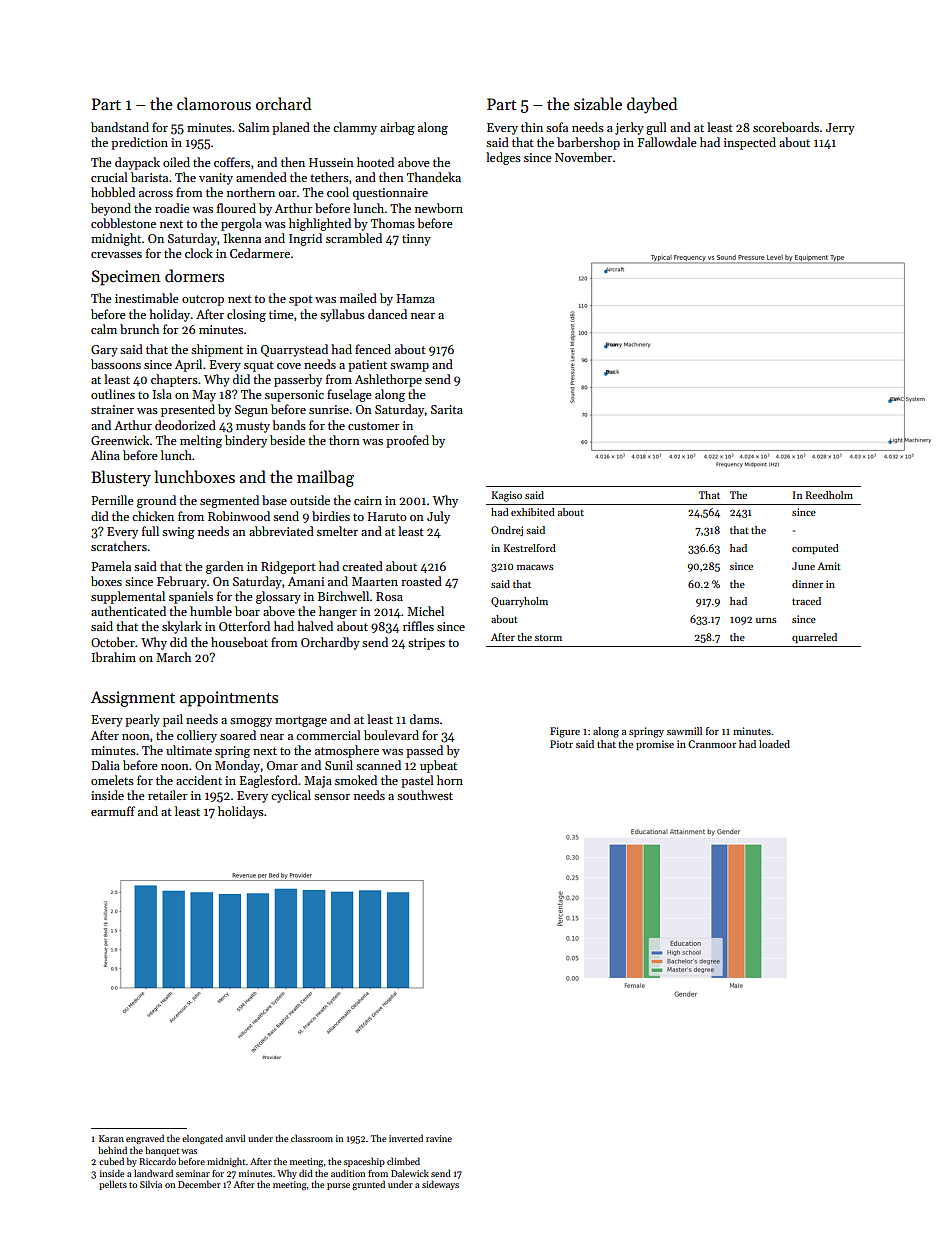 This document has width=952, height=1233. What do you see at coordinates (774, 744) in the document?
I see `loaded` at bounding box center [774, 744].
